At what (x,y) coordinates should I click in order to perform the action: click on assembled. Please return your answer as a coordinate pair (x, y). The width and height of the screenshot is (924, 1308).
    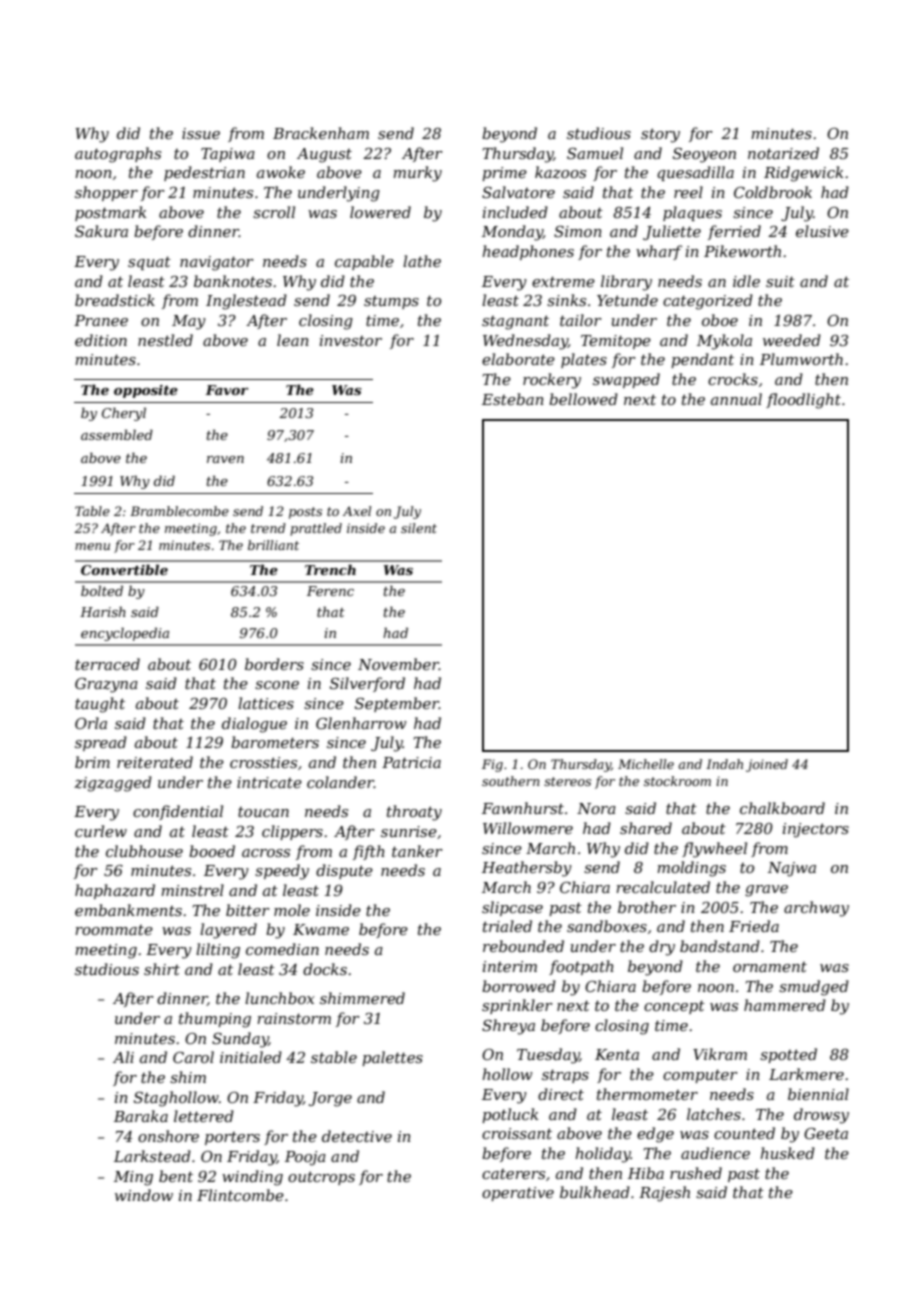
    Looking at the image, I should click on (117, 434).
